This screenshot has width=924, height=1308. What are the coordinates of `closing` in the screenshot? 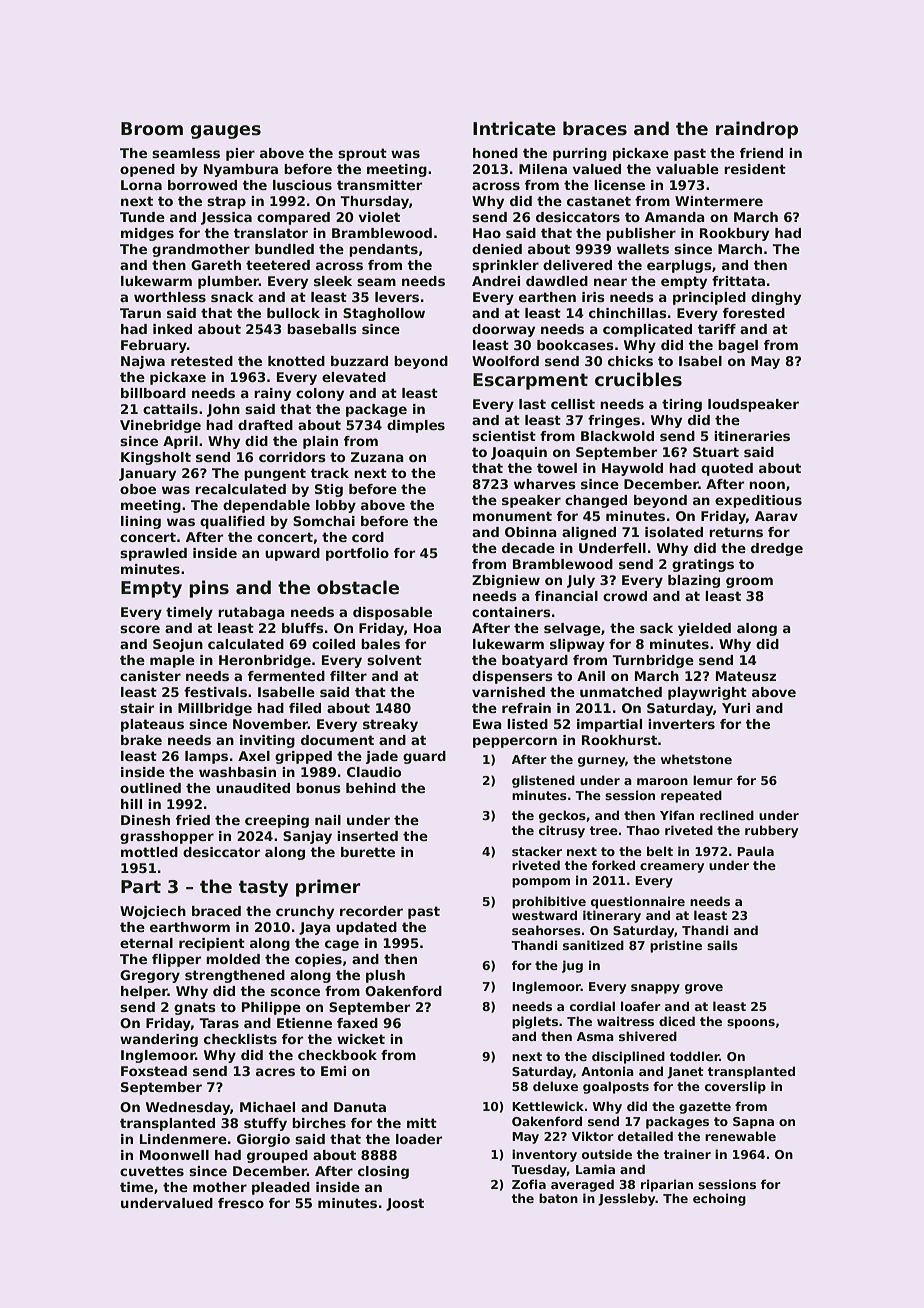 It's located at (383, 1172).
